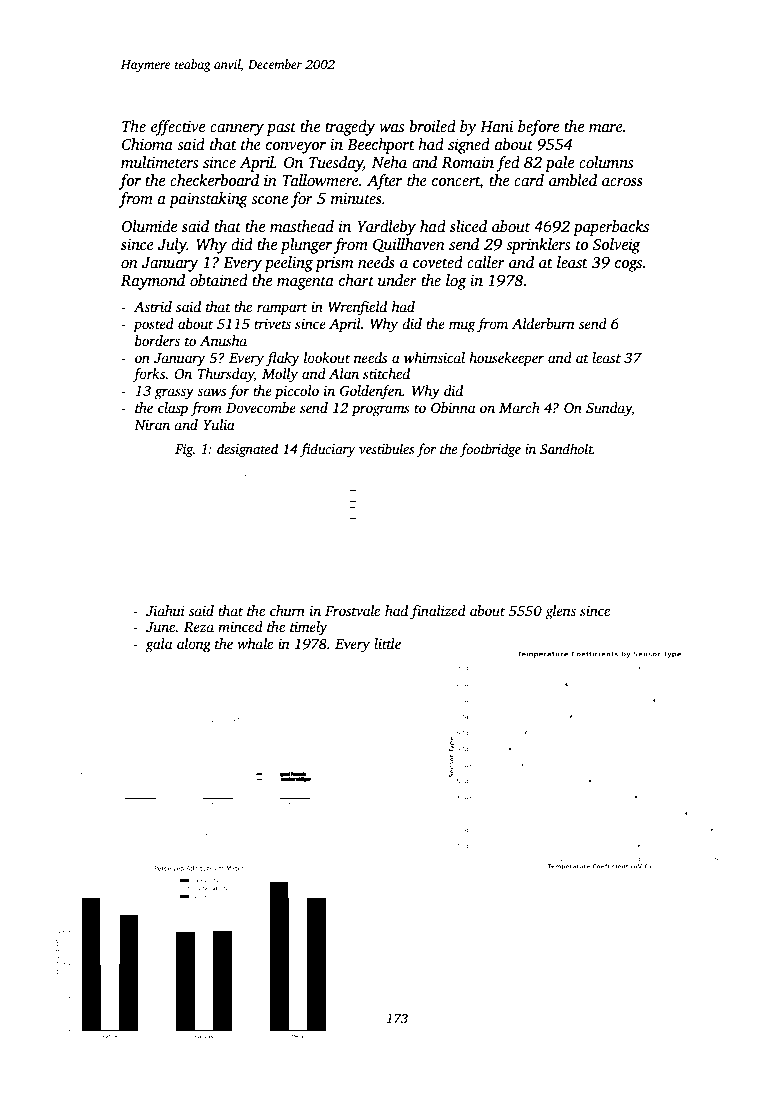 This image has height=1096, width=772. I want to click on Alderburn, so click(543, 323).
